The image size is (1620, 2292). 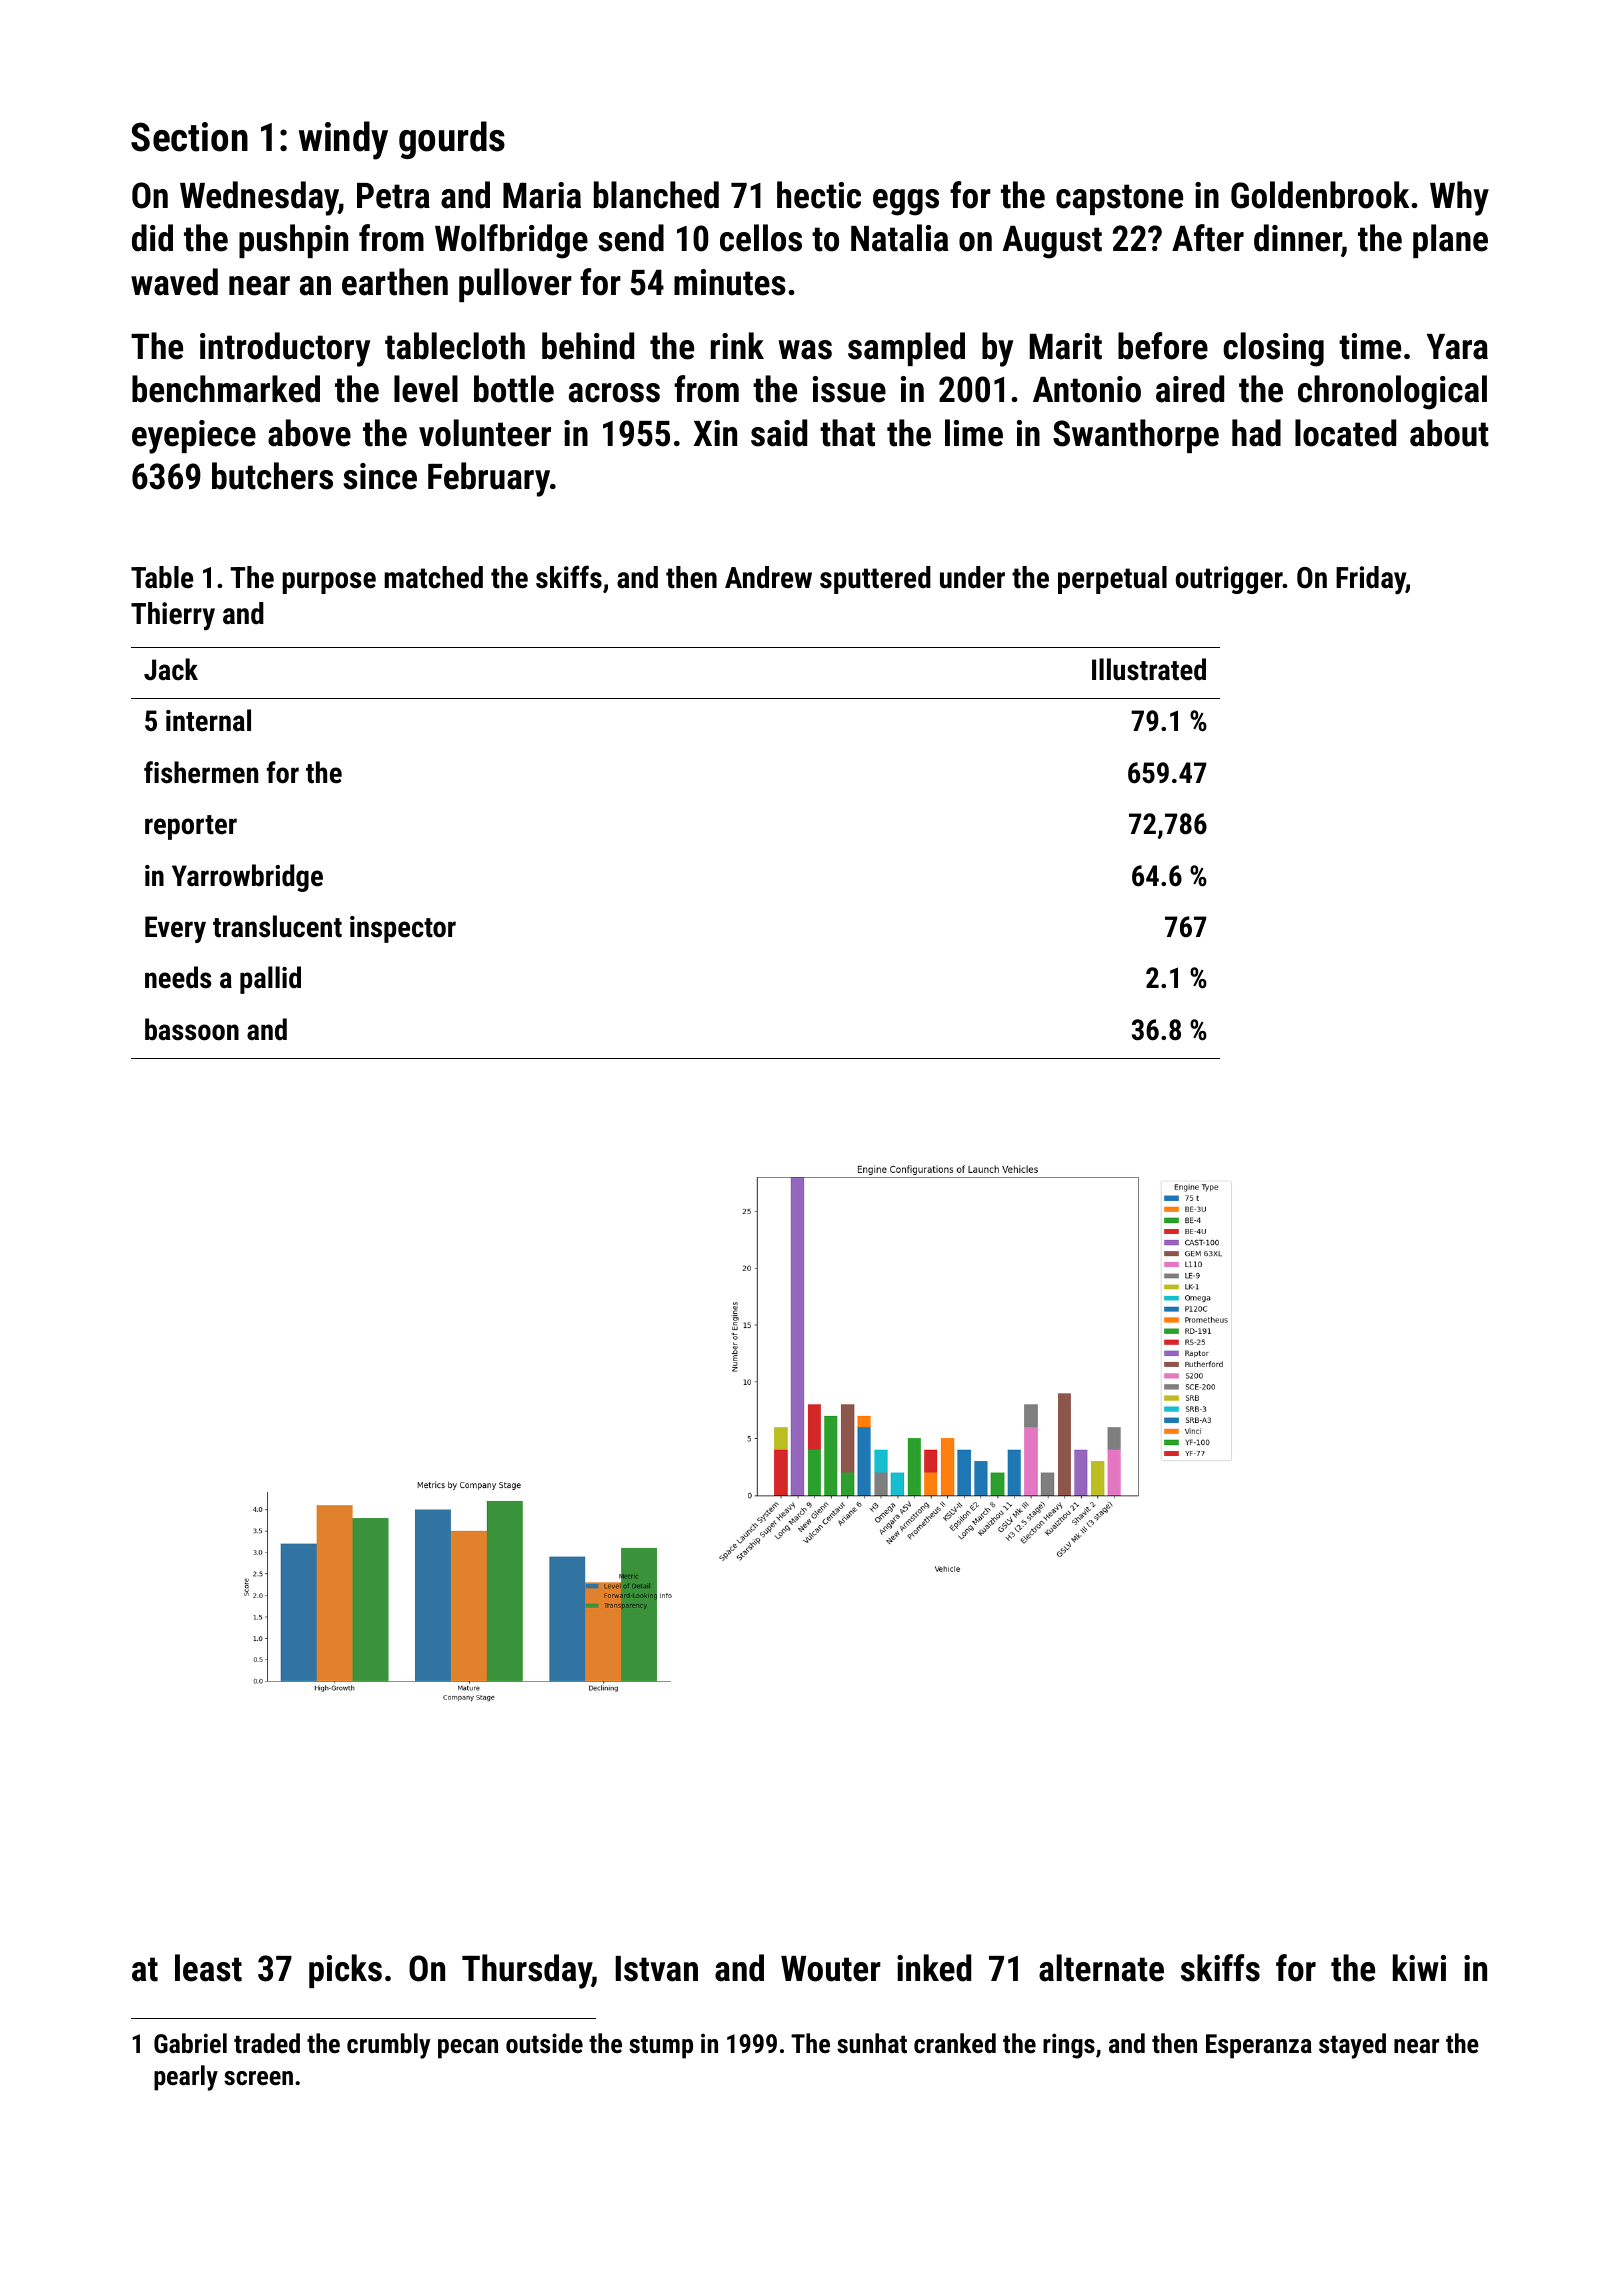 What do you see at coordinates (779, 433) in the image?
I see `said` at bounding box center [779, 433].
